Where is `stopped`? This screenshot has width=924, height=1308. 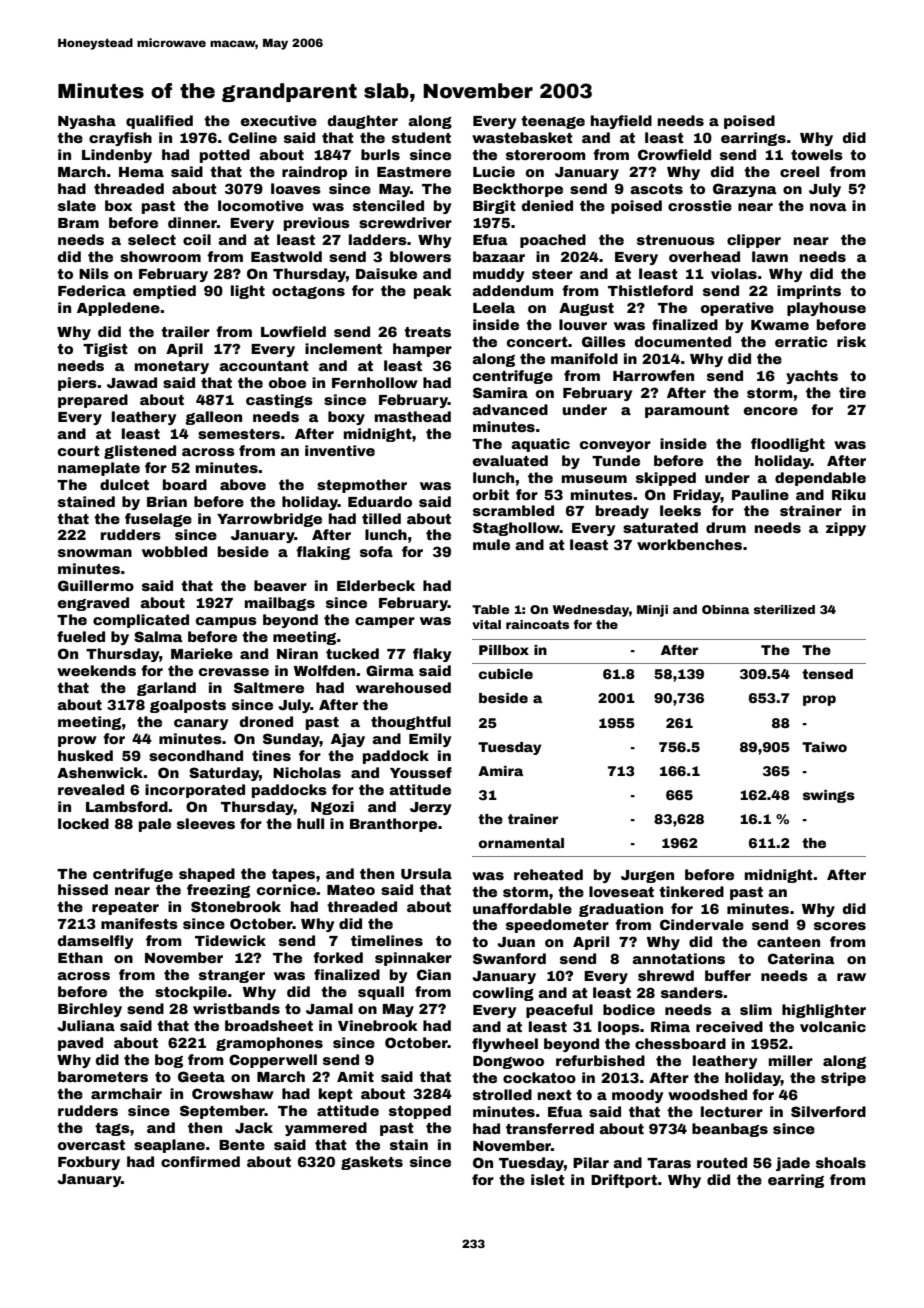
stopped is located at coordinates (420, 1112).
